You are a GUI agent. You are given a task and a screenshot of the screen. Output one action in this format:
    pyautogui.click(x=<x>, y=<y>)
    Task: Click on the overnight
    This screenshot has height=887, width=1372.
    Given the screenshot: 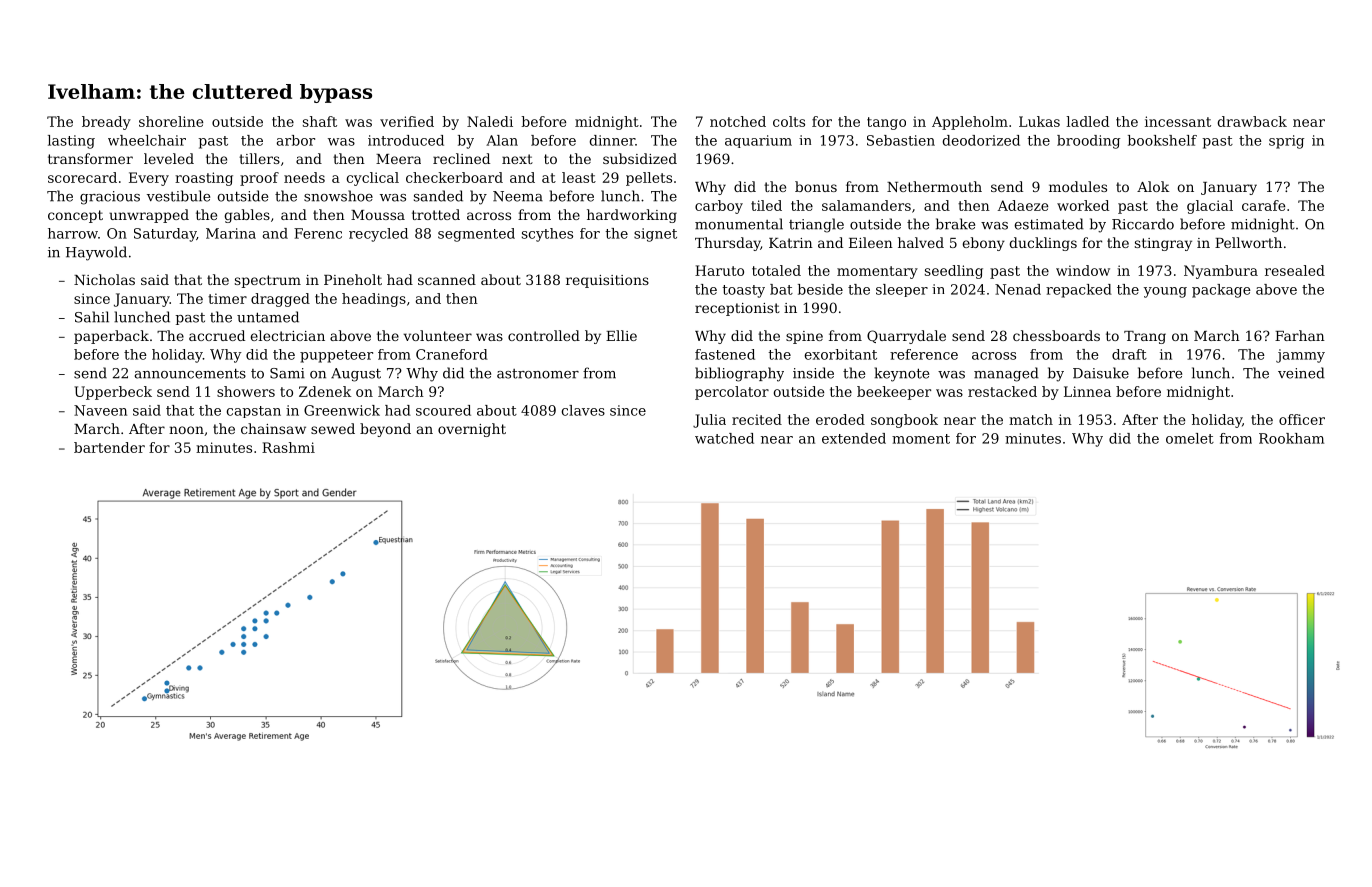 What is the action you would take?
    pyautogui.click(x=472, y=430)
